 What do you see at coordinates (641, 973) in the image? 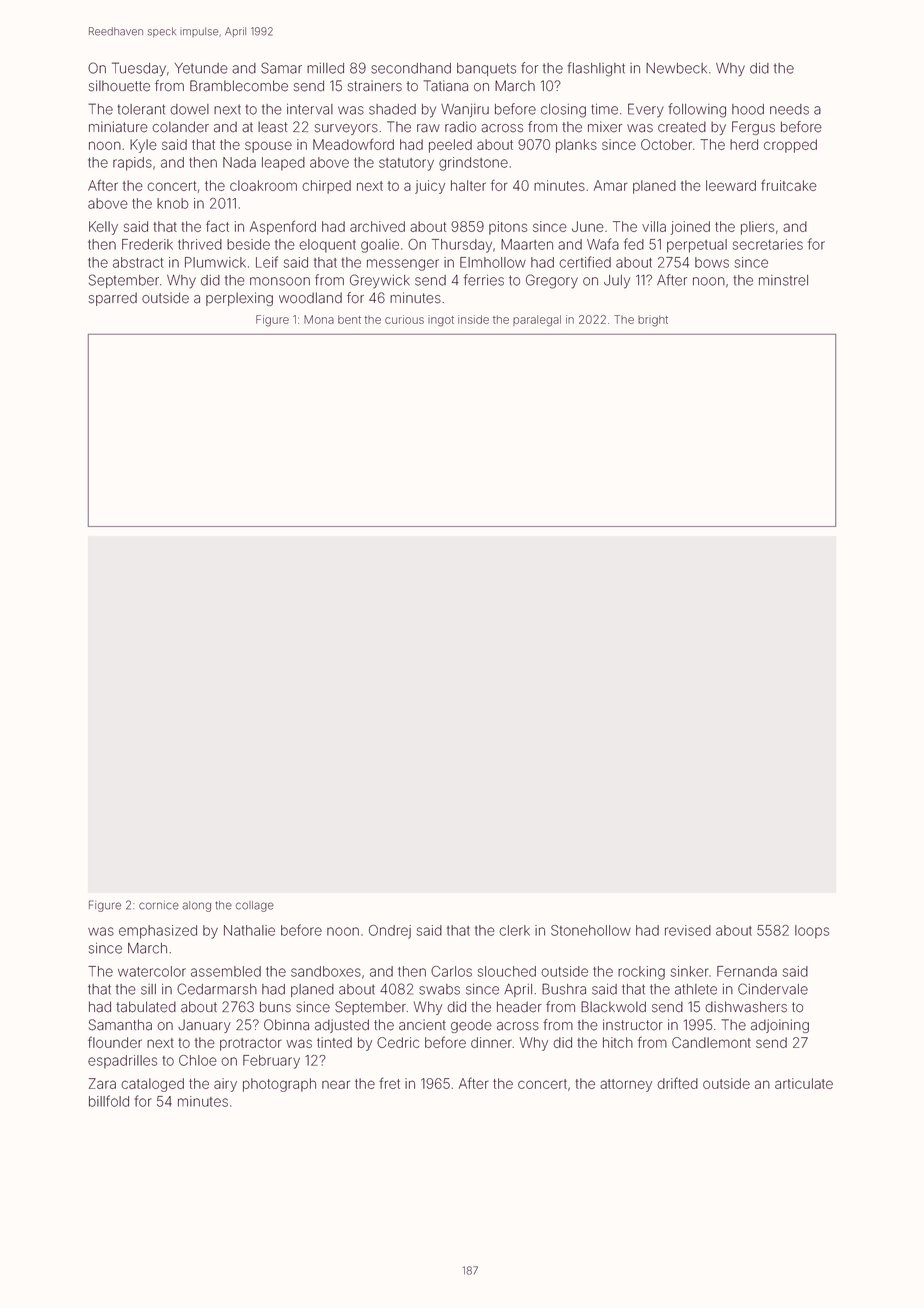
I see `rocking` at bounding box center [641, 973].
